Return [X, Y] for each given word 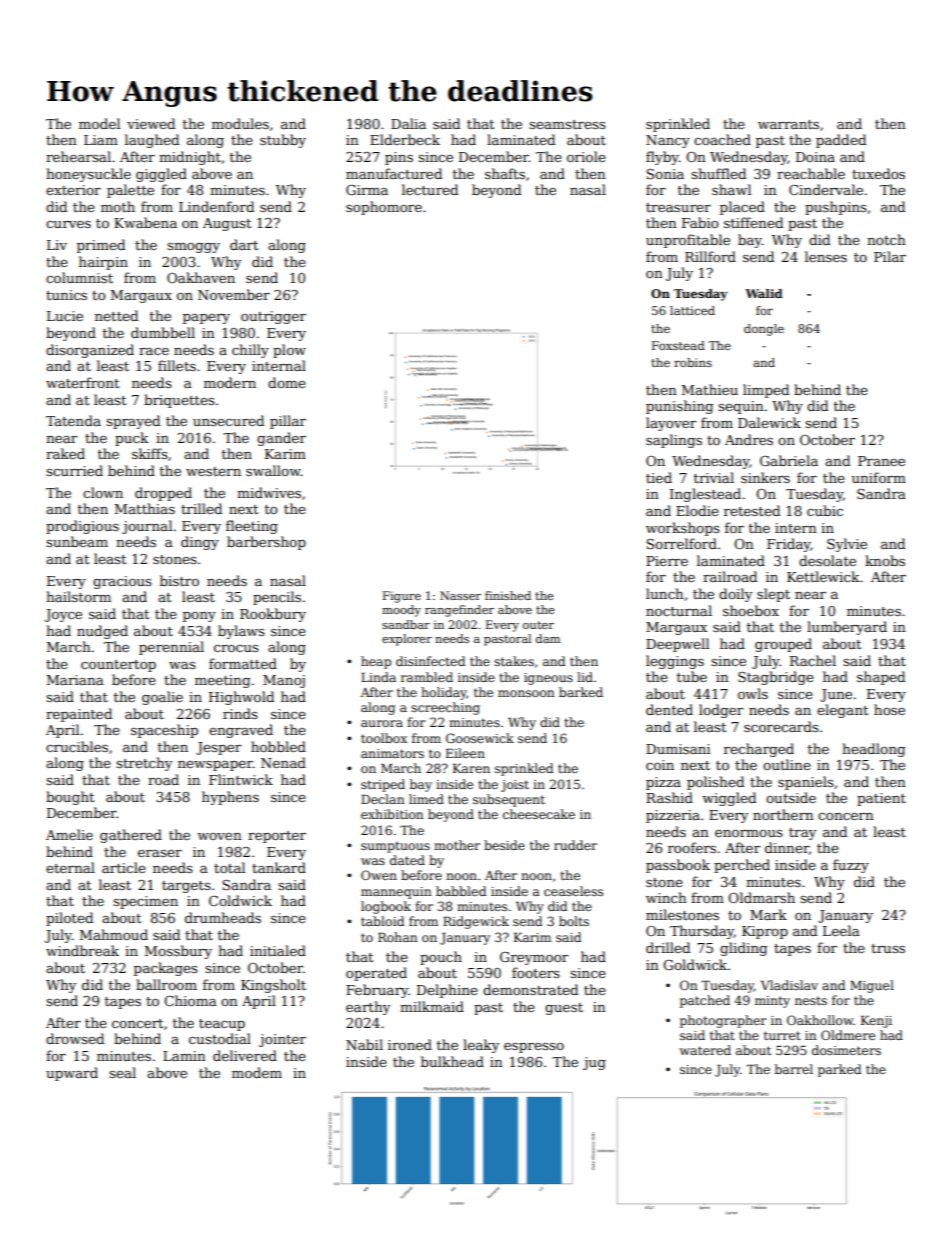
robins [693, 362]
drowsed [75, 1038]
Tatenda [73, 420]
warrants [788, 124]
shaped [881, 678]
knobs [885, 560]
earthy [368, 1008]
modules [240, 123]
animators [392, 753]
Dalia [408, 123]
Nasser [460, 595]
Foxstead [678, 345]
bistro [179, 580]
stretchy [144, 764]
